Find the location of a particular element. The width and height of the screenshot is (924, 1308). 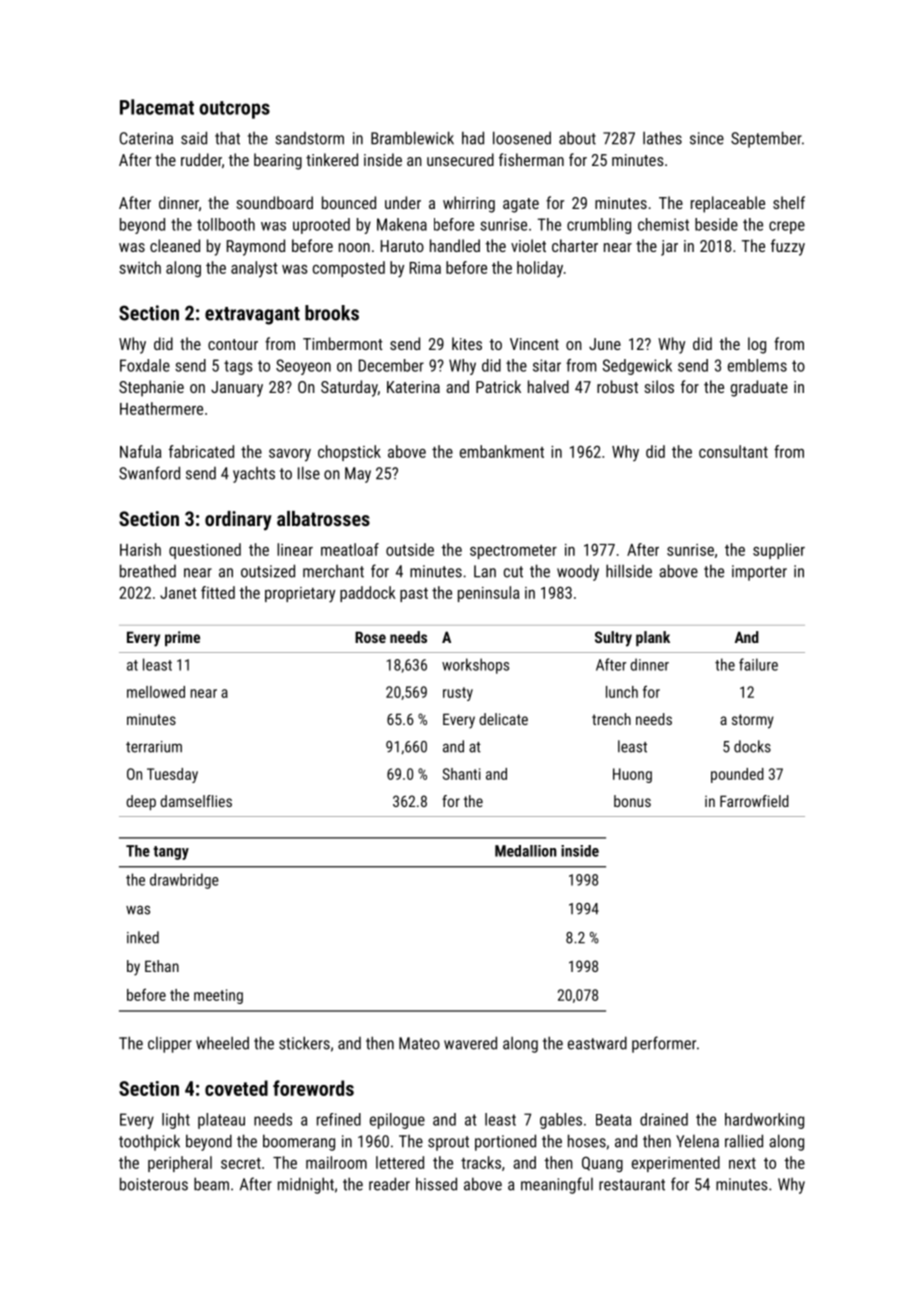

hissed is located at coordinates (436, 1184).
